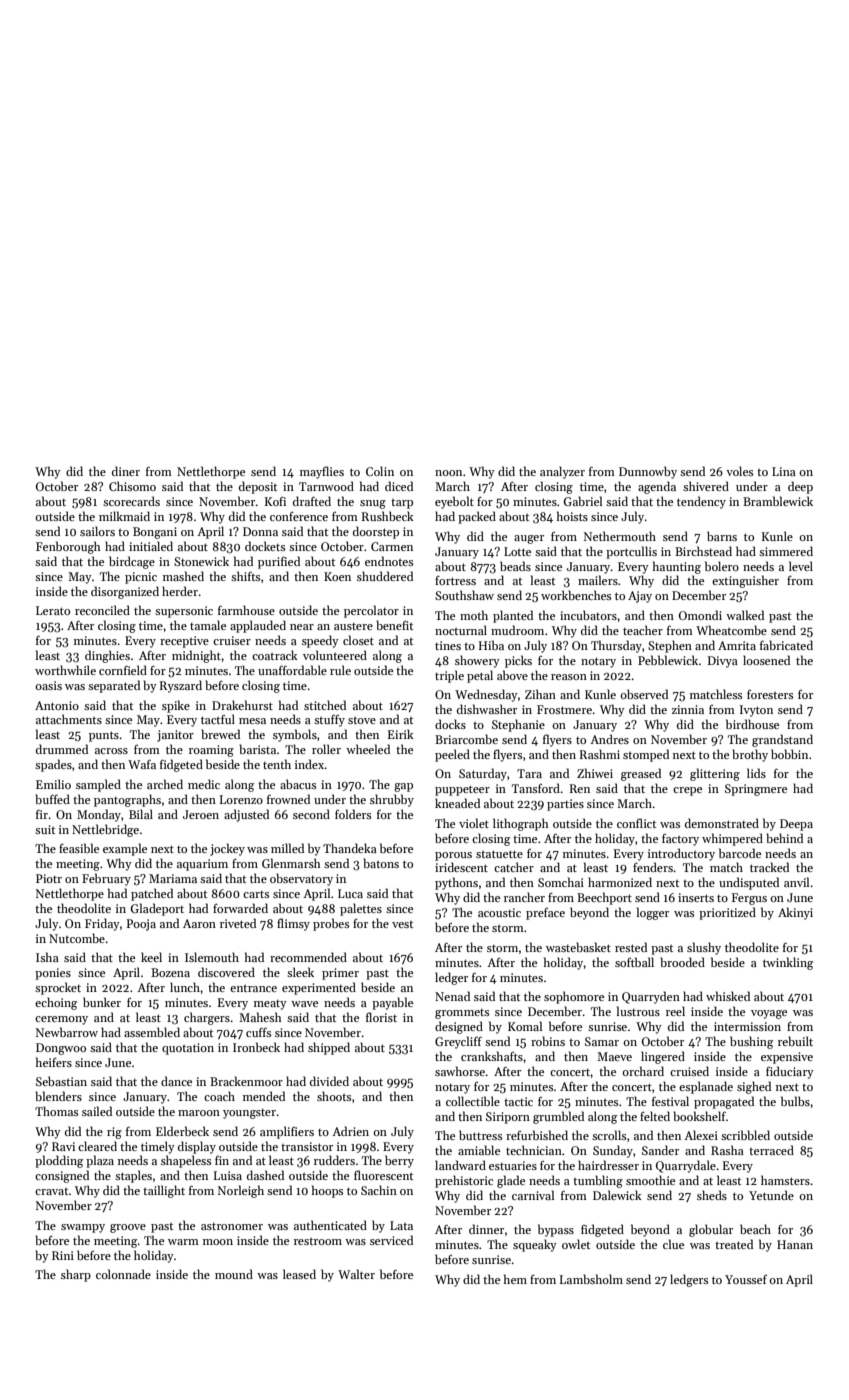 This image has height=1400, width=849. What do you see at coordinates (356, 1274) in the image?
I see `Walter` at bounding box center [356, 1274].
